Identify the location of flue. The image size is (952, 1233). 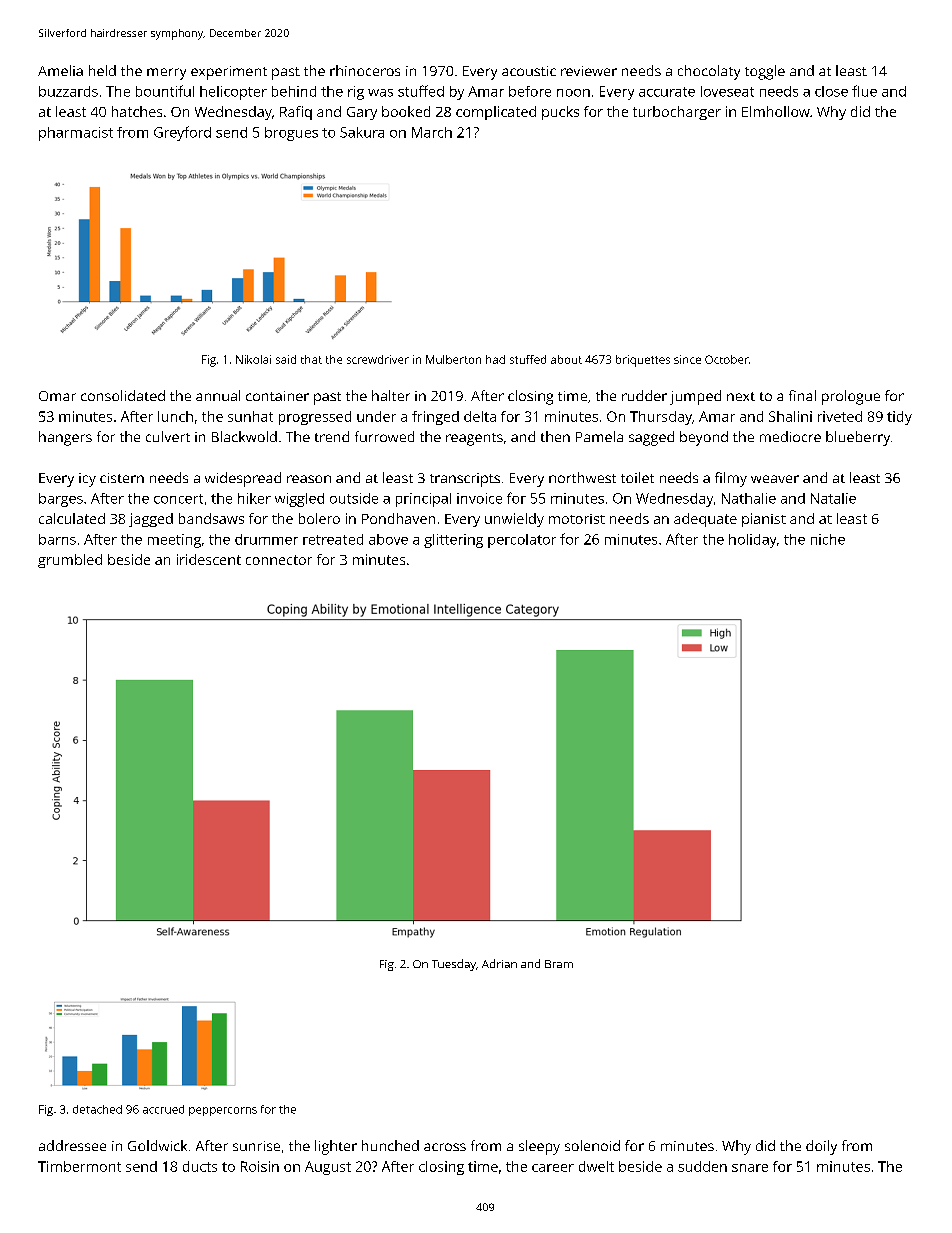
(864, 91).
